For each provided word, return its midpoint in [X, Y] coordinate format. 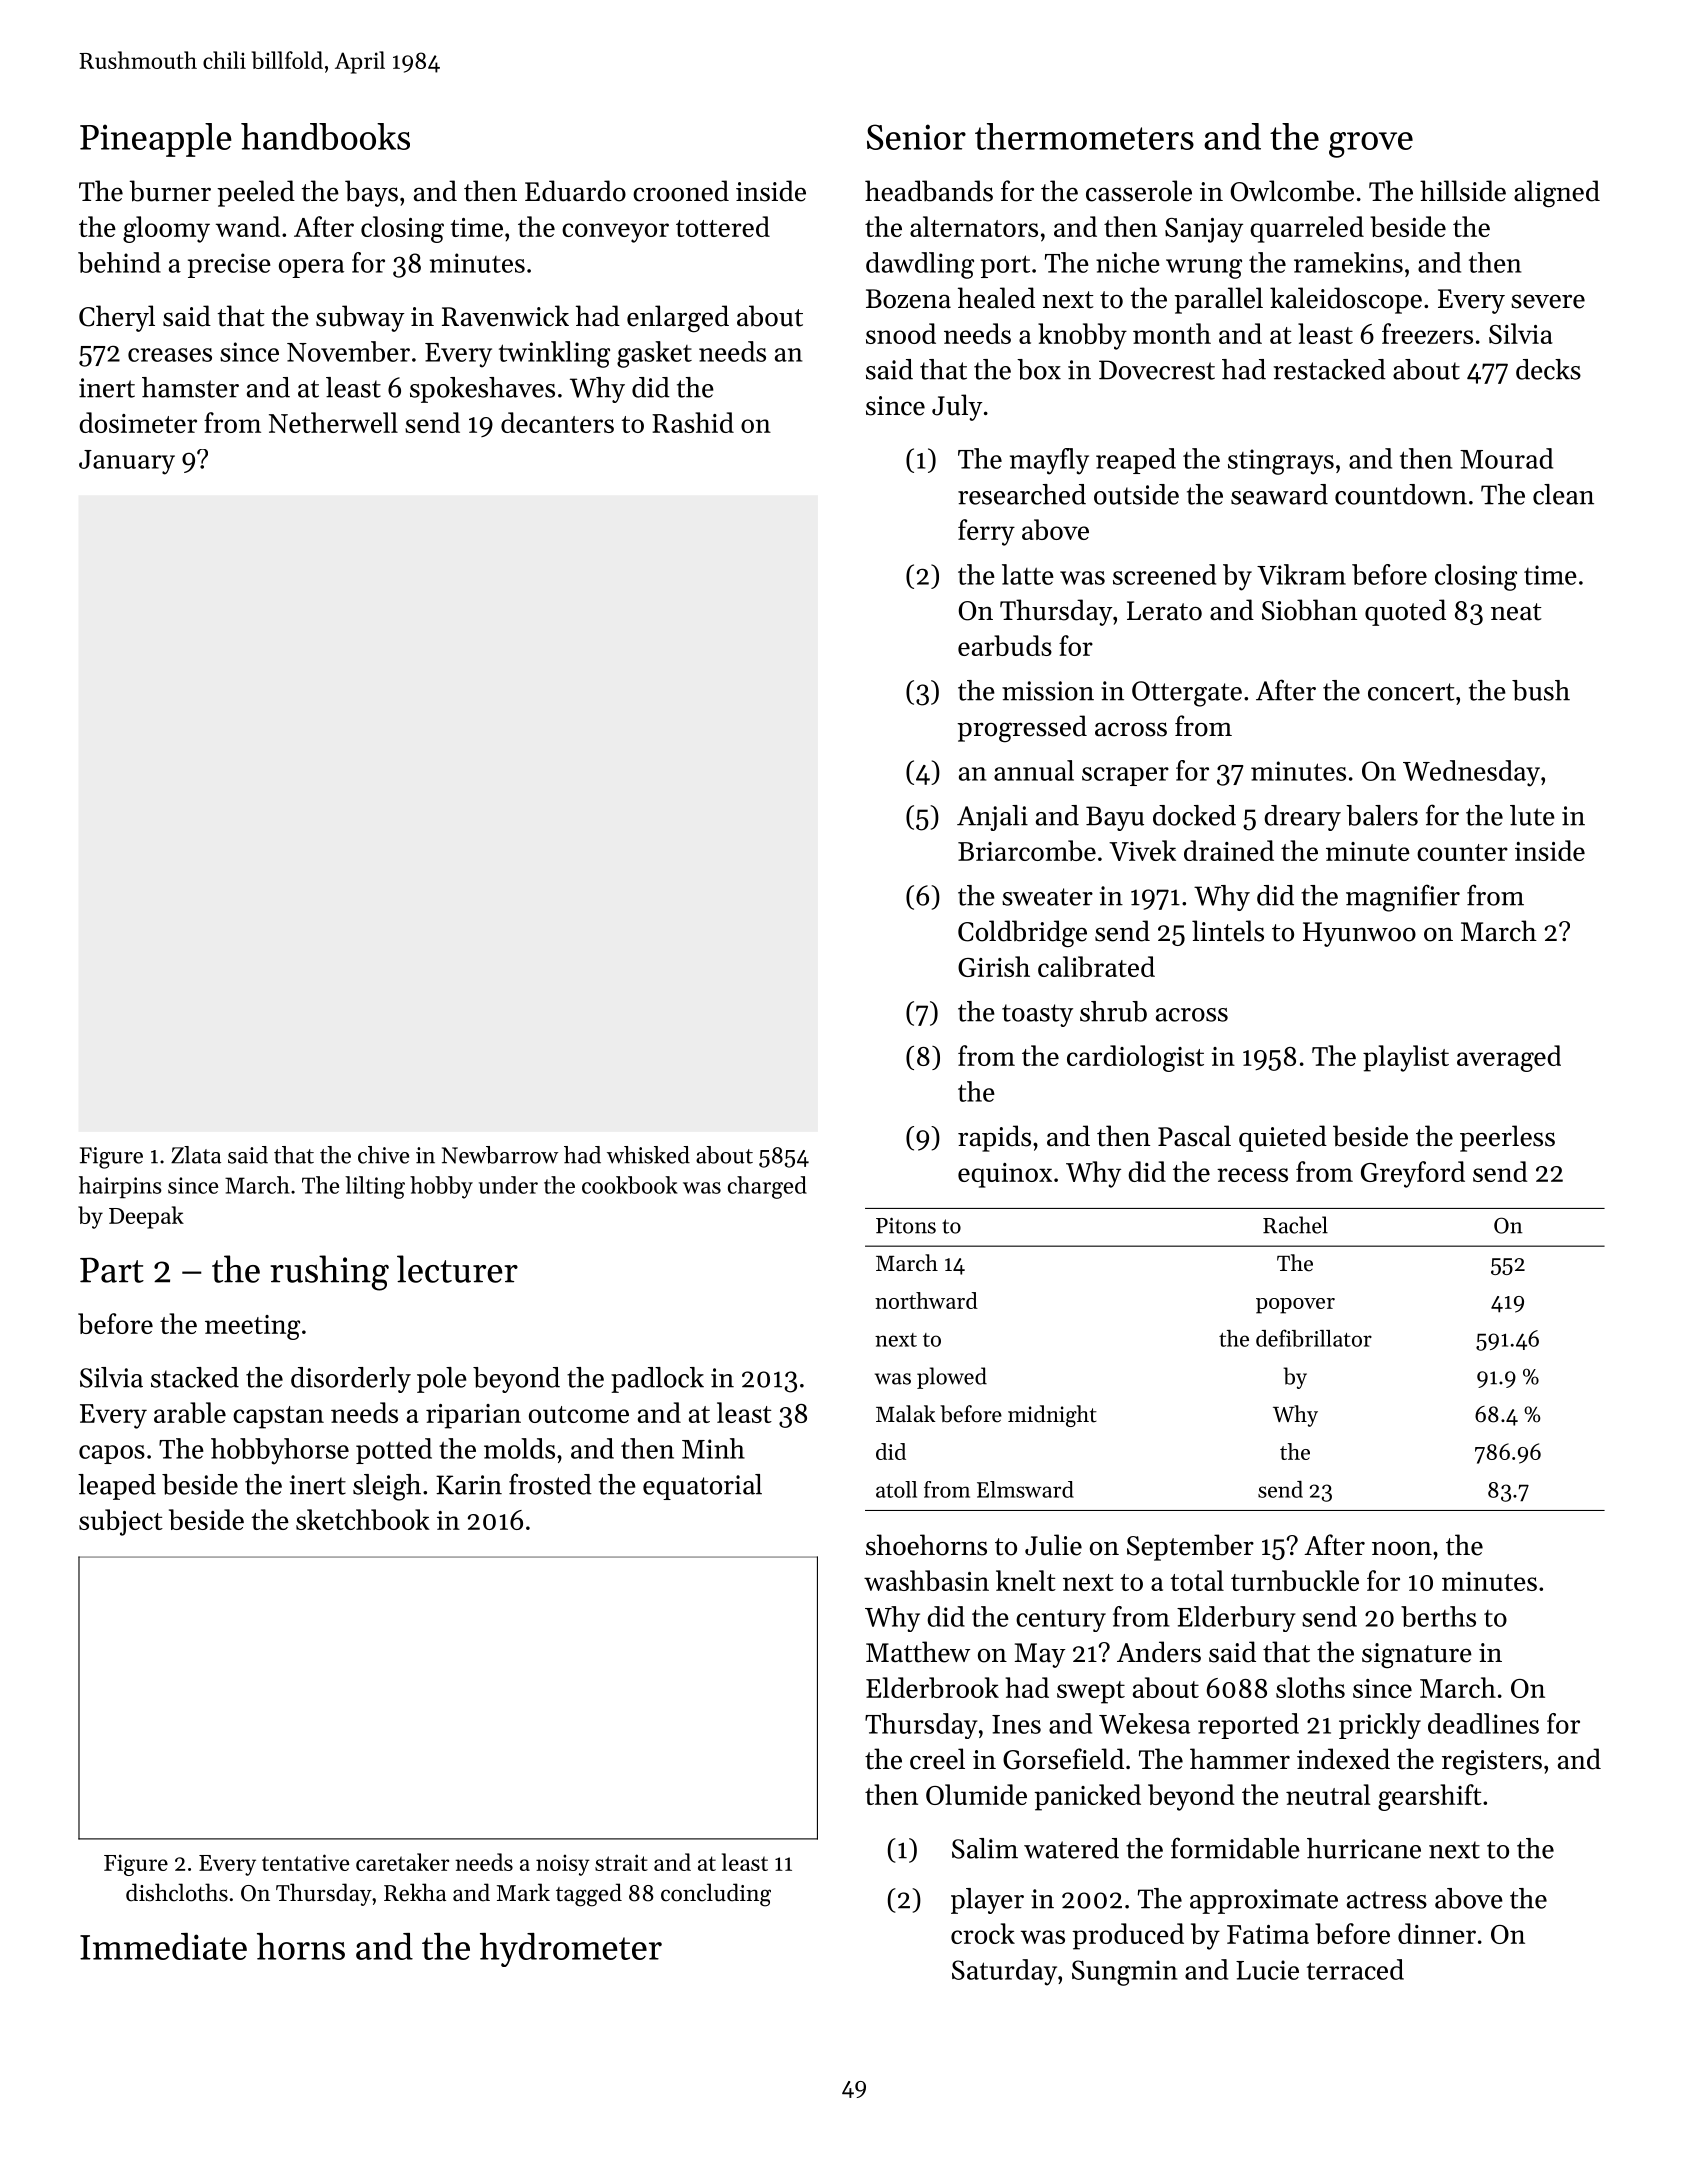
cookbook [629, 1185]
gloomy [166, 229]
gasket [654, 354]
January [127, 462]
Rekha [415, 1892]
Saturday [1004, 1972]
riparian [473, 1416]
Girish [994, 966]
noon [1402, 1548]
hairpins [120, 1187]
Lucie [1267, 1970]
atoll [896, 1489]
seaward [1279, 494]
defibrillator [1314, 1338]
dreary [1302, 818]
